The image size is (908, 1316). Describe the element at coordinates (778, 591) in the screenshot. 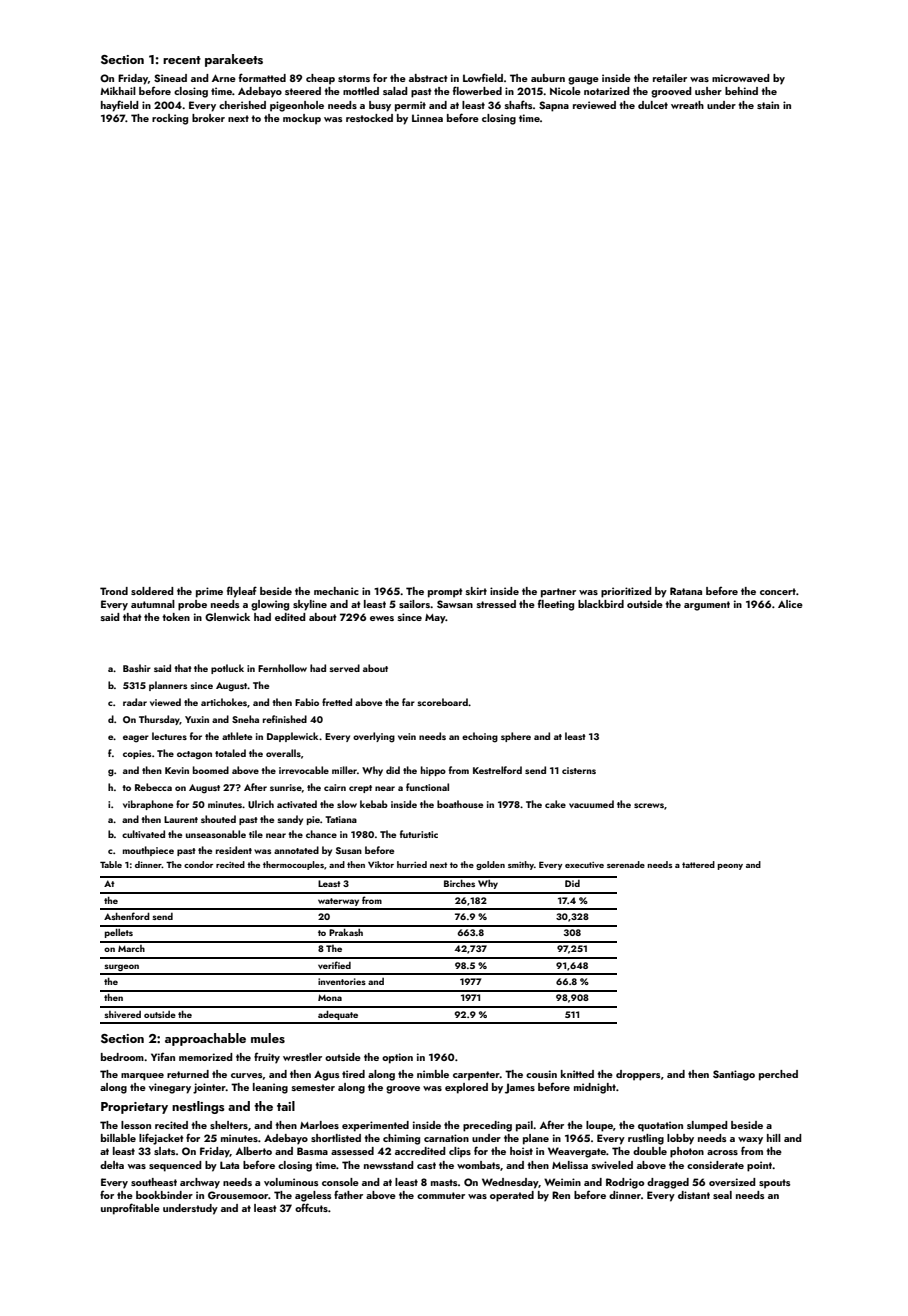

I see `concert` at that location.
